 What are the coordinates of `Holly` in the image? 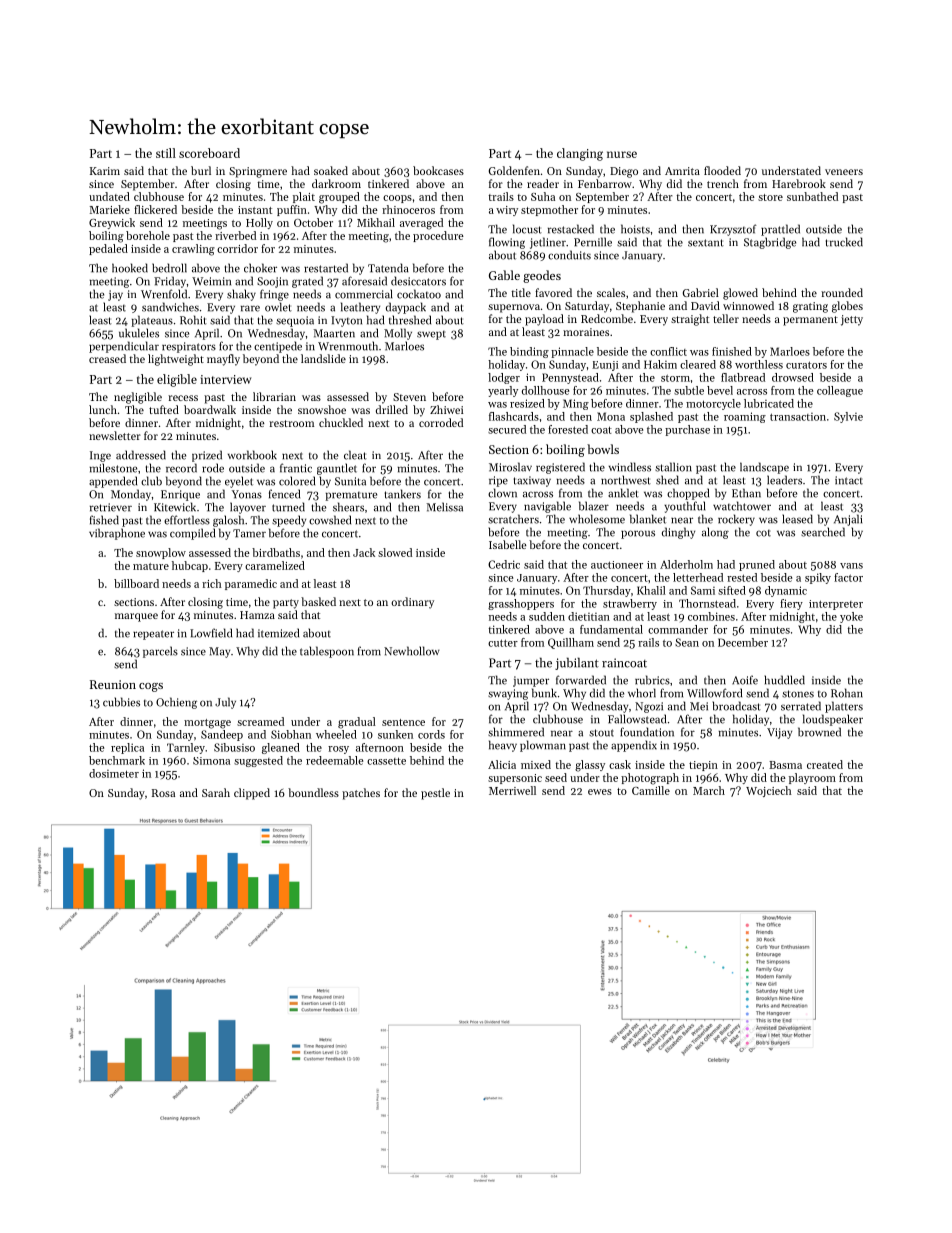 It's located at (259, 223).
